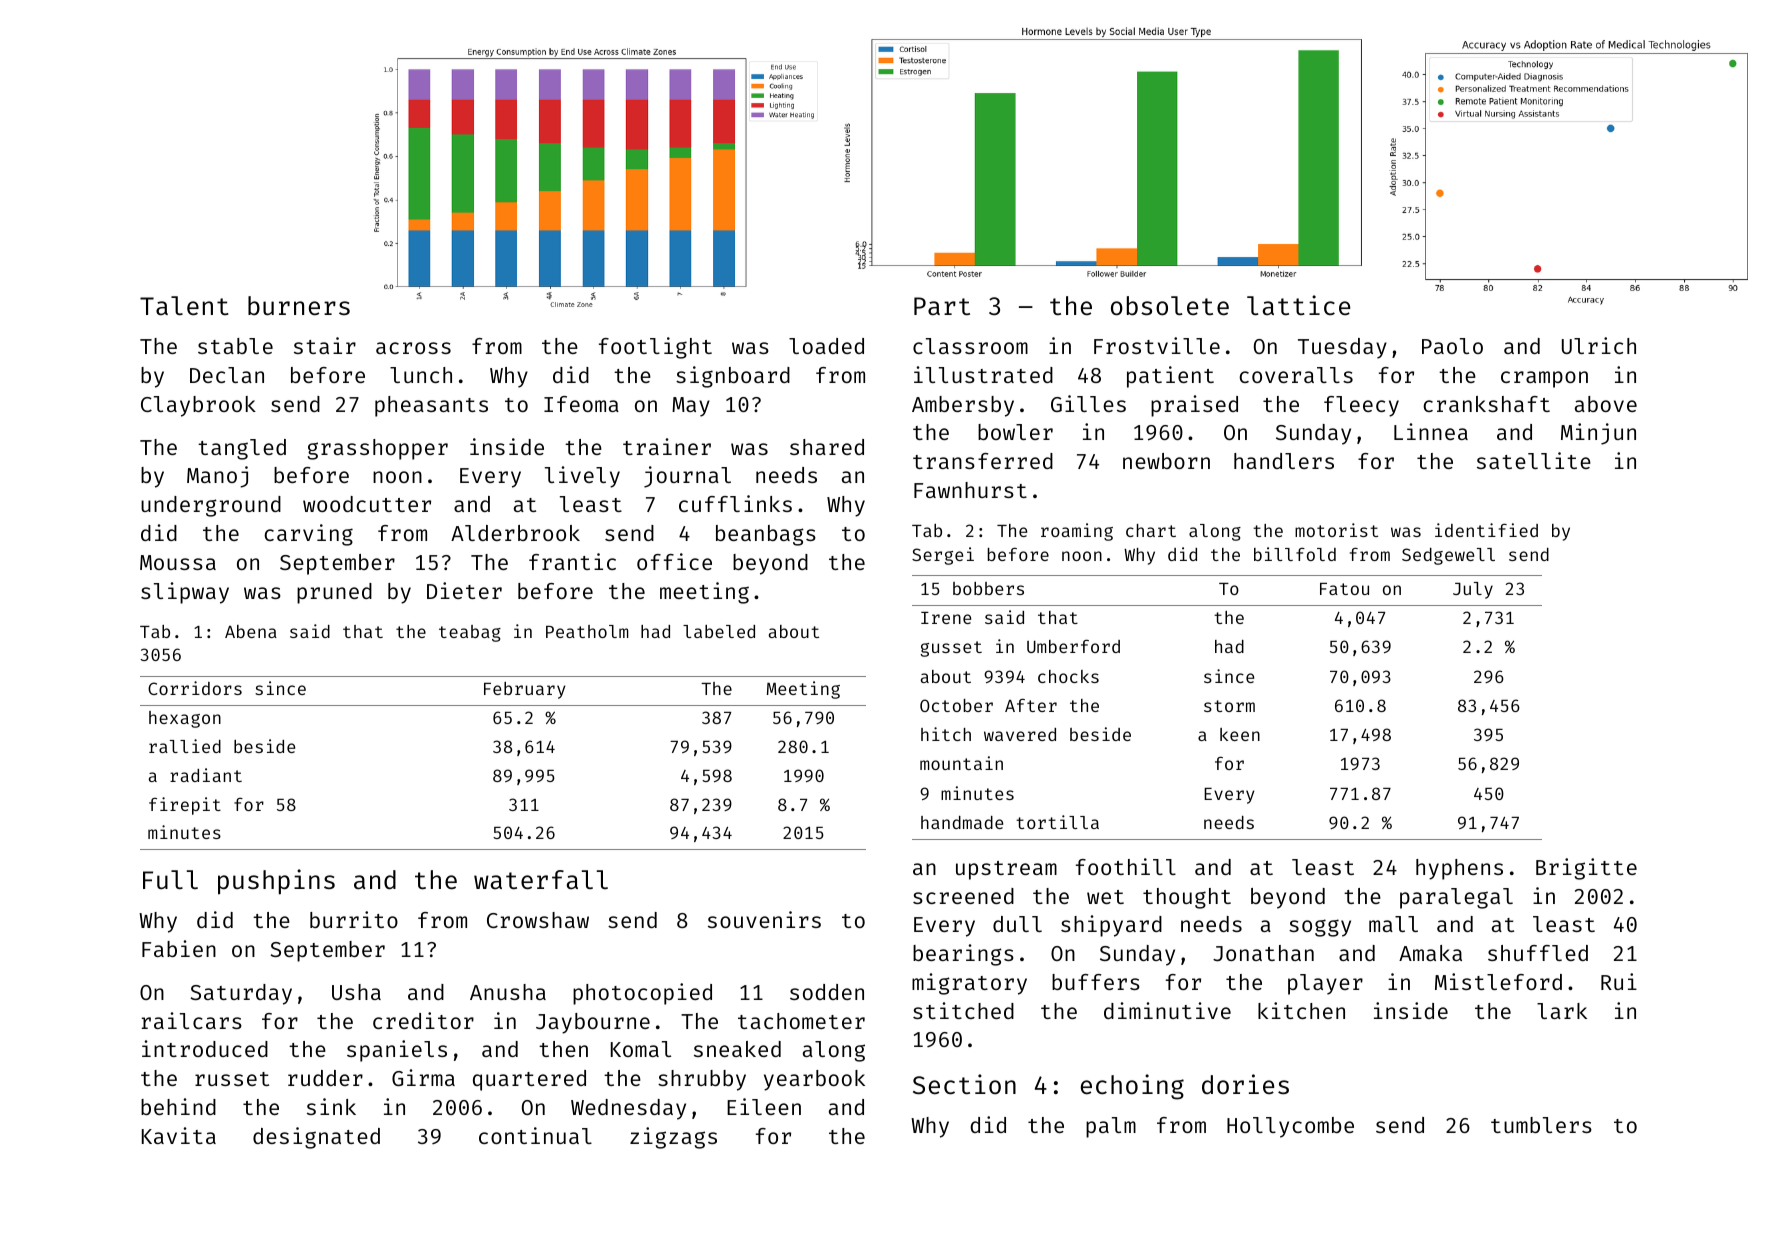 The height and width of the page is (1257, 1778). What do you see at coordinates (367, 504) in the page?
I see `woodcutter` at bounding box center [367, 504].
